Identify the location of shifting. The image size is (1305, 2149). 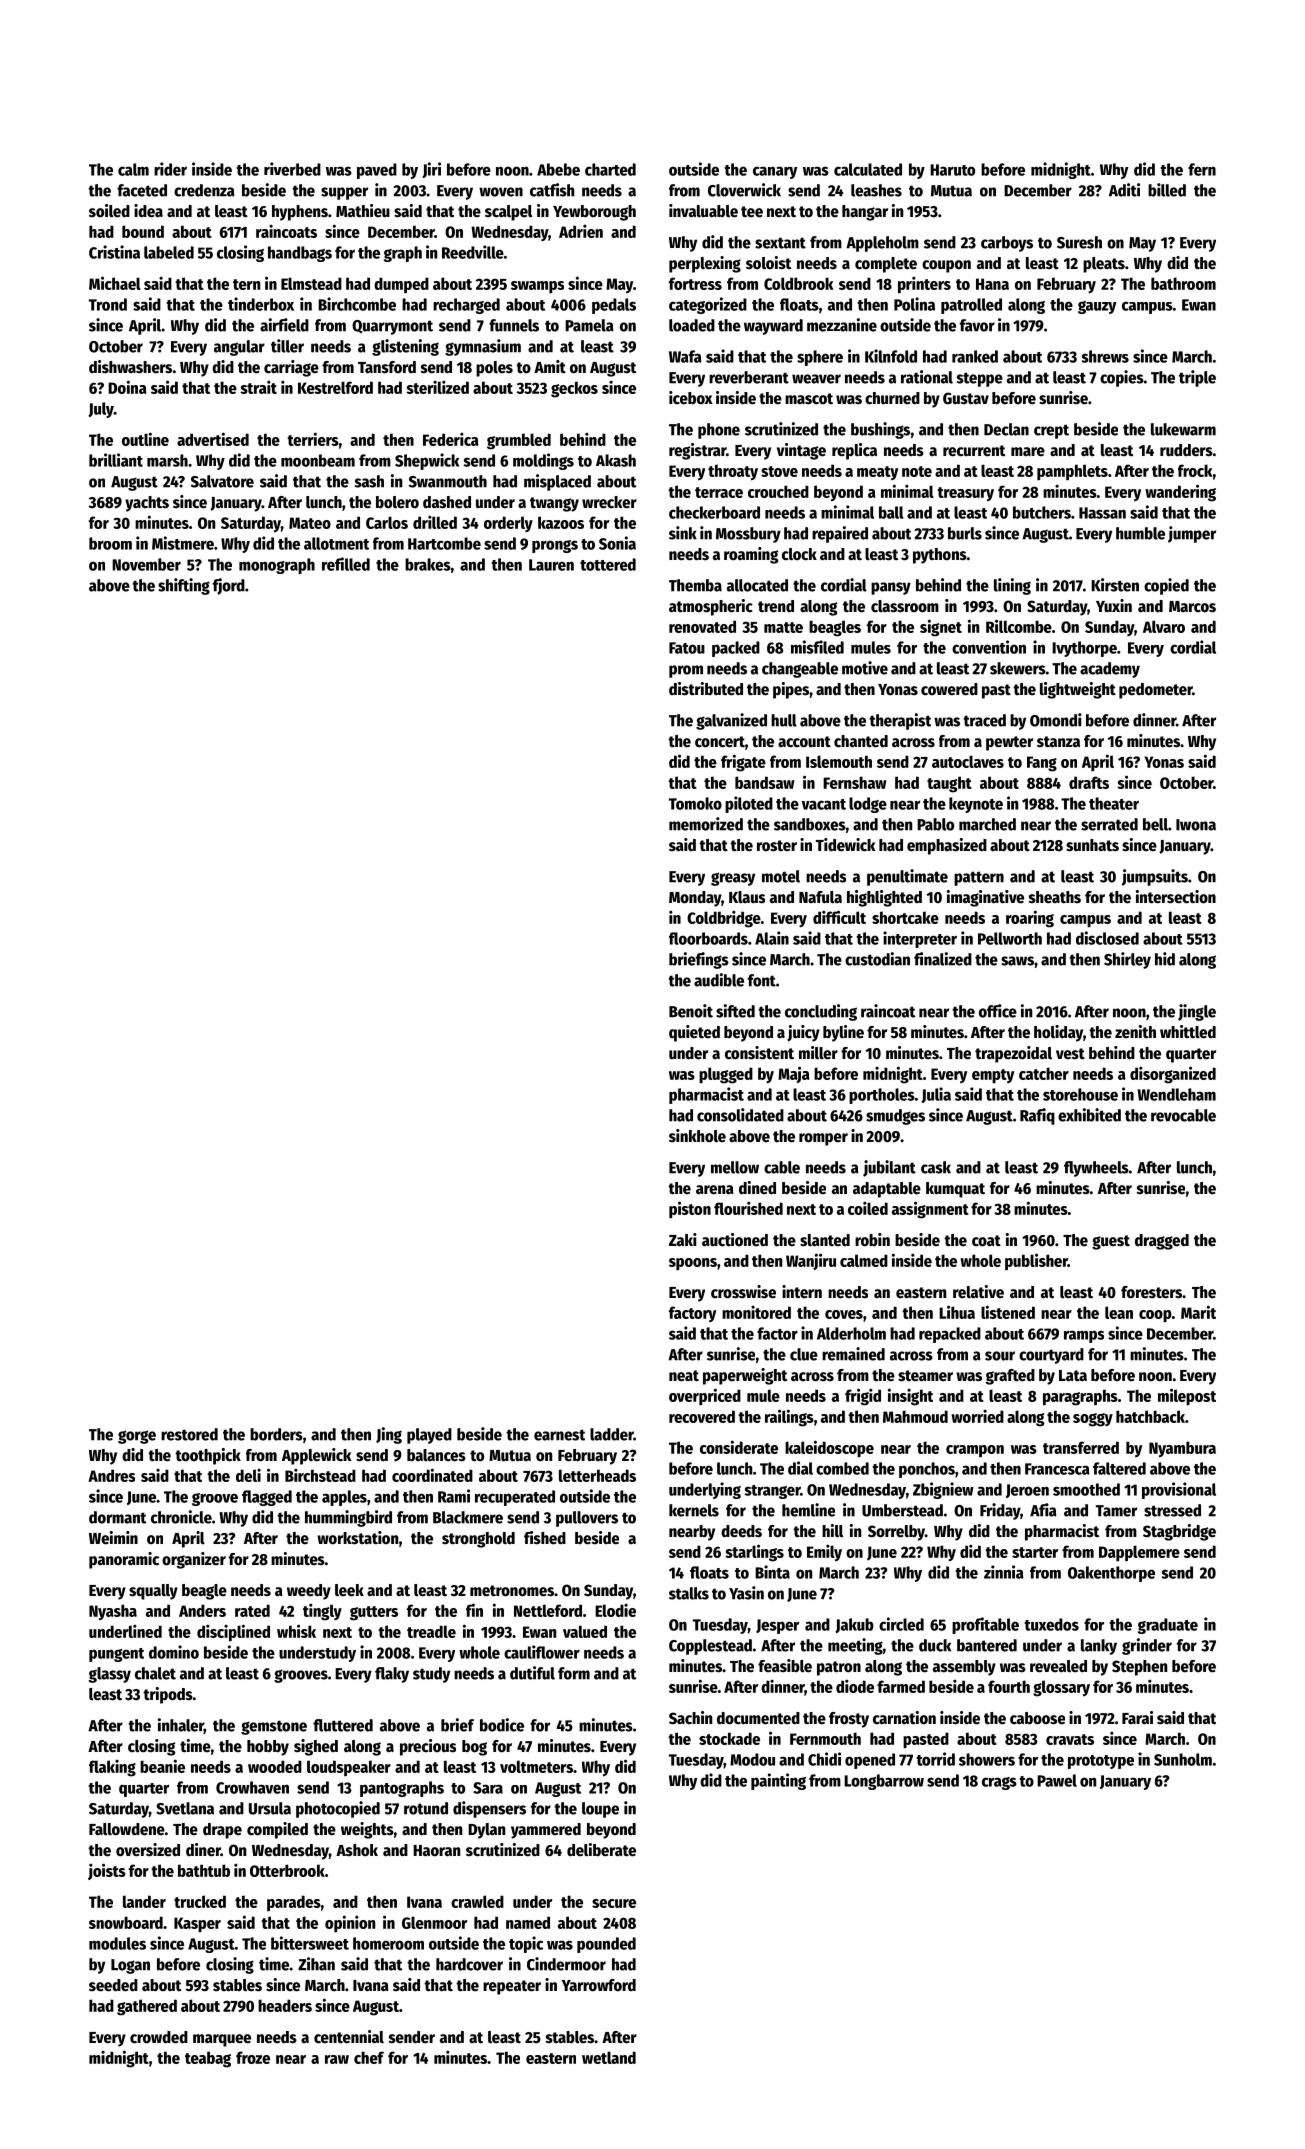
(184, 586).
